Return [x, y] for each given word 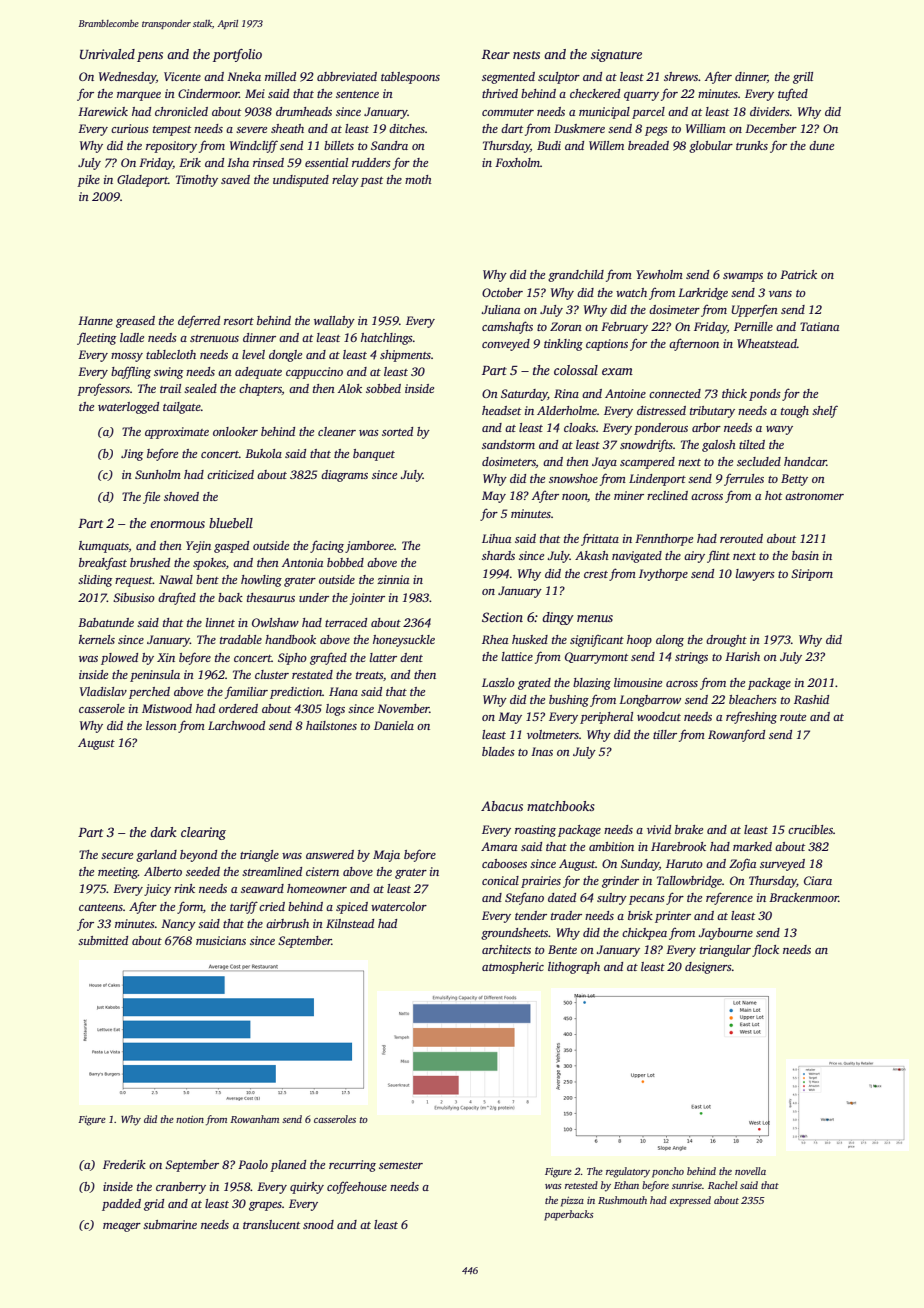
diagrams [344, 476]
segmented [508, 78]
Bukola [263, 453]
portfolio [237, 55]
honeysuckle [404, 641]
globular [711, 147]
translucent [271, 1224]
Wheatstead [767, 343]
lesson [161, 725]
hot [773, 495]
